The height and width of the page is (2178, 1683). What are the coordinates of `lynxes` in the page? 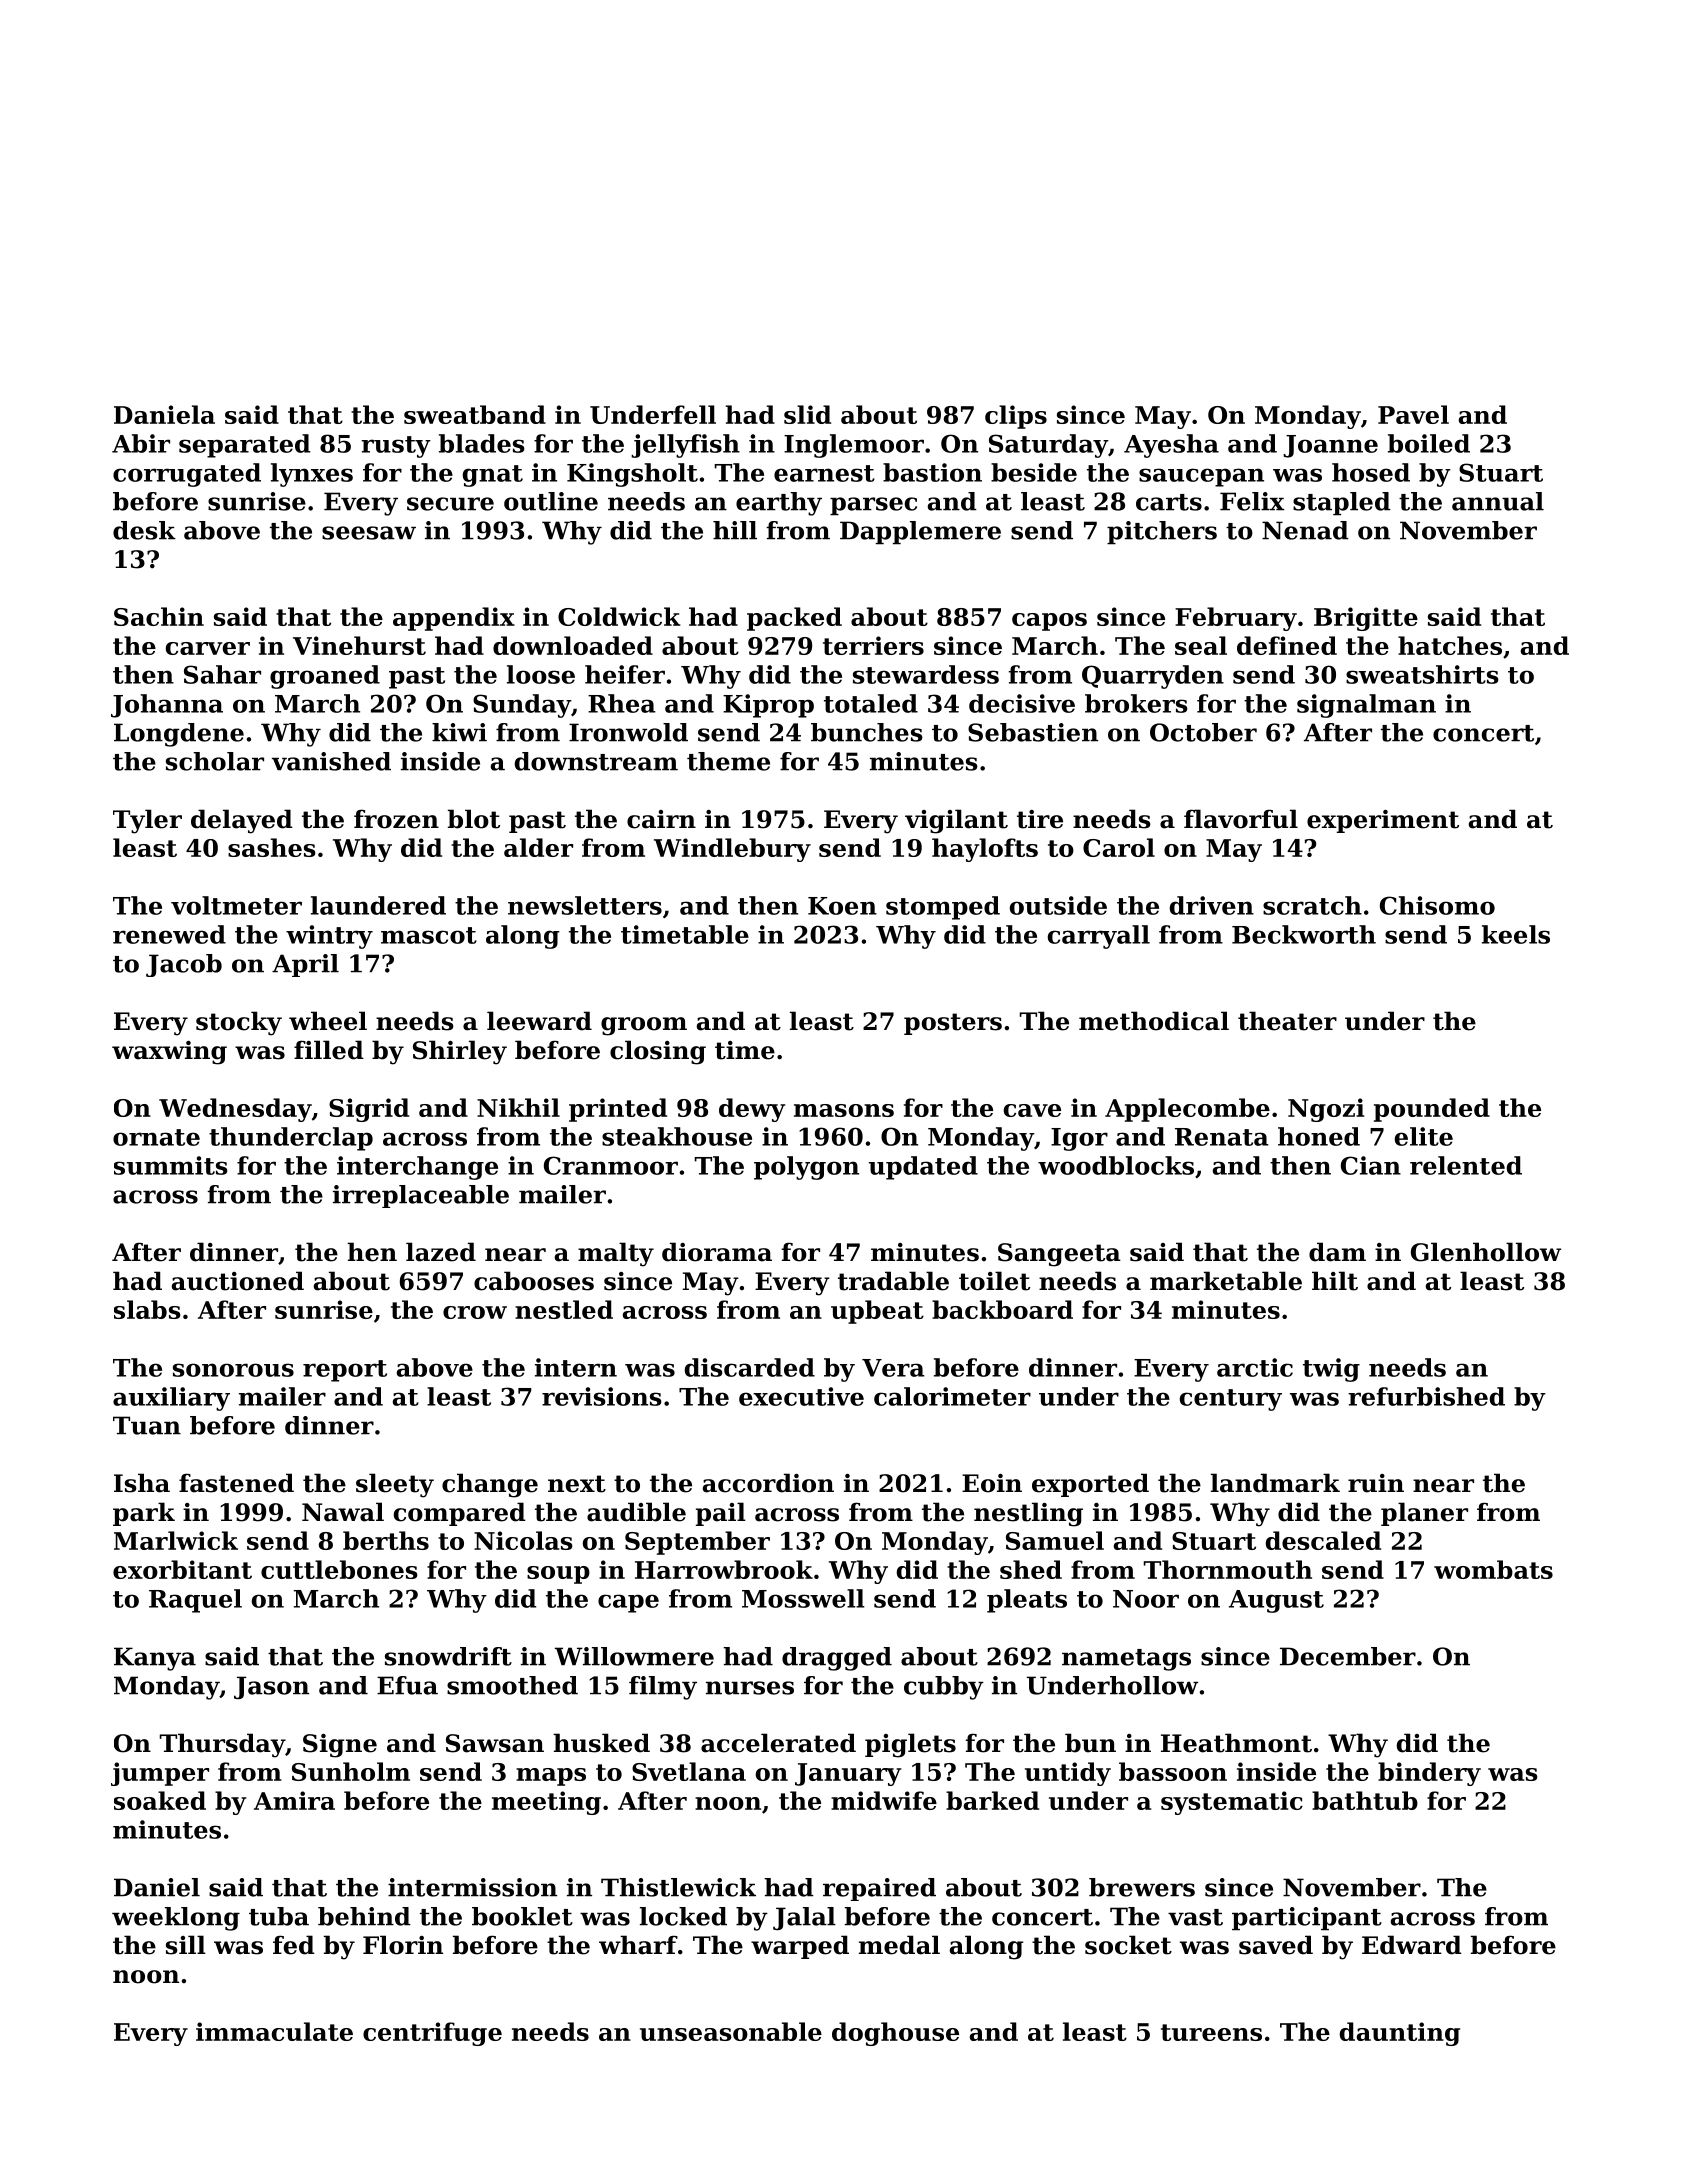 It's located at (312, 475).
